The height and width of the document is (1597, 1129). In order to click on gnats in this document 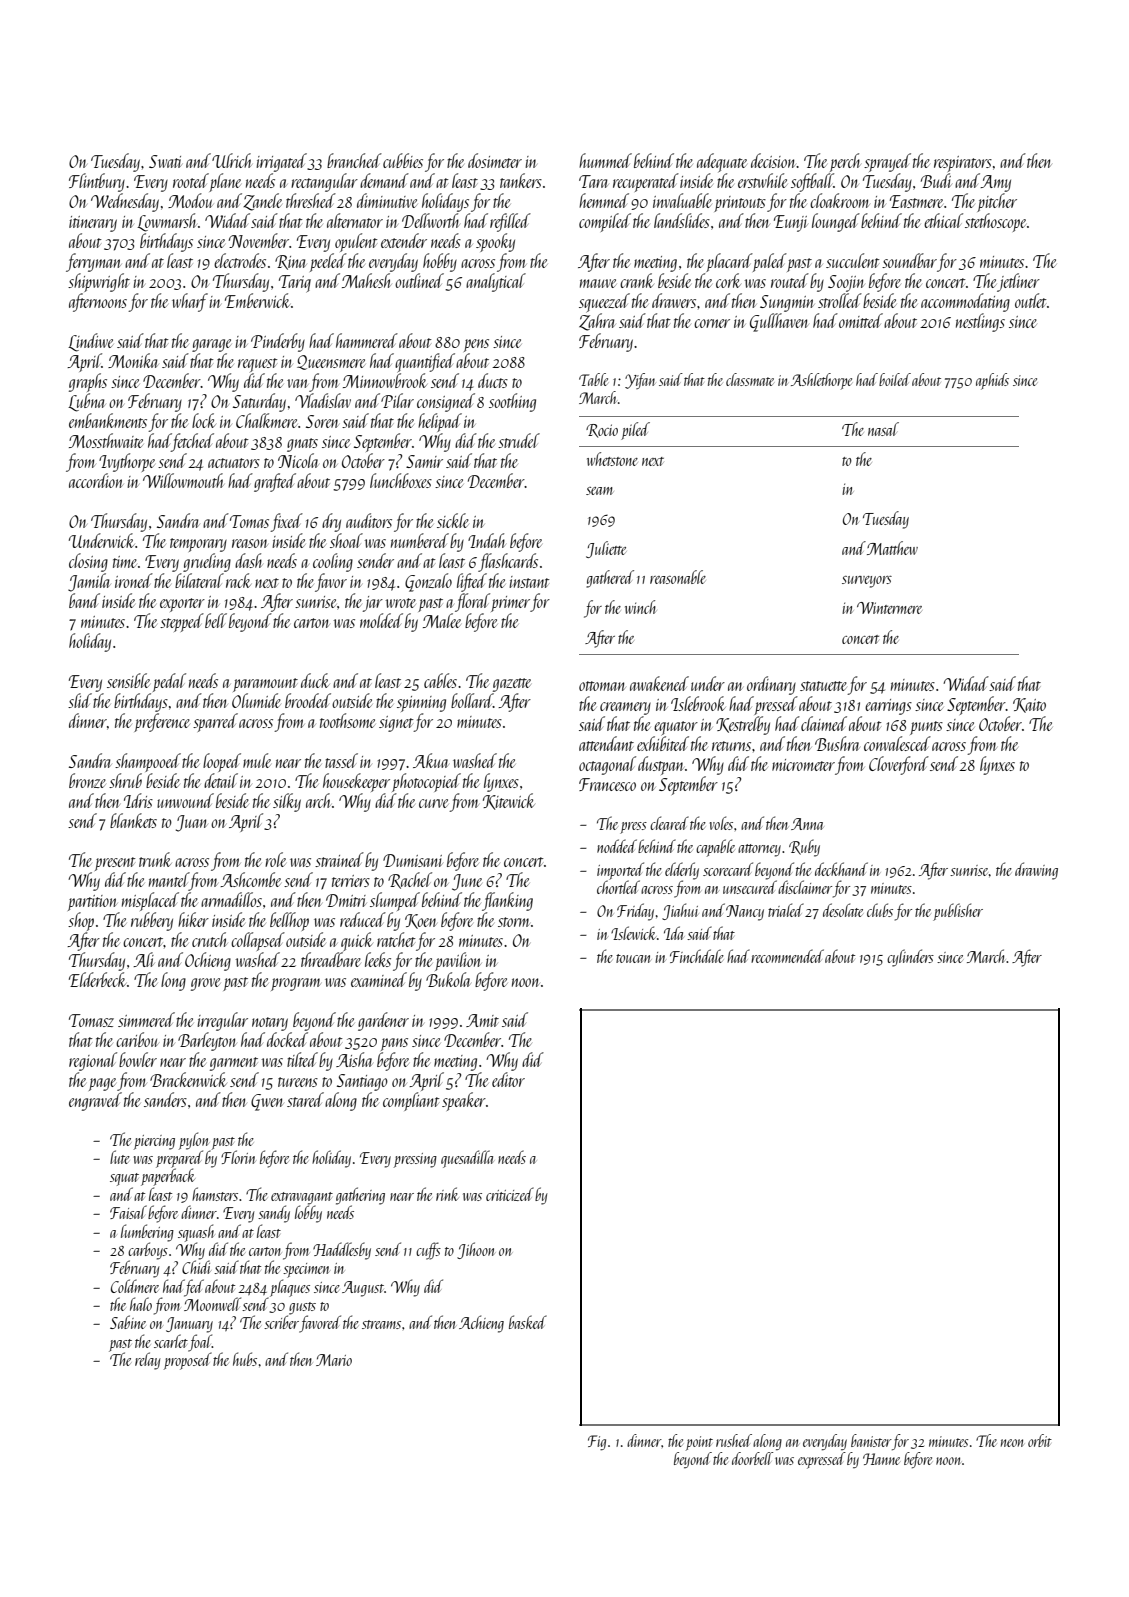, I will do `click(302, 445)`.
